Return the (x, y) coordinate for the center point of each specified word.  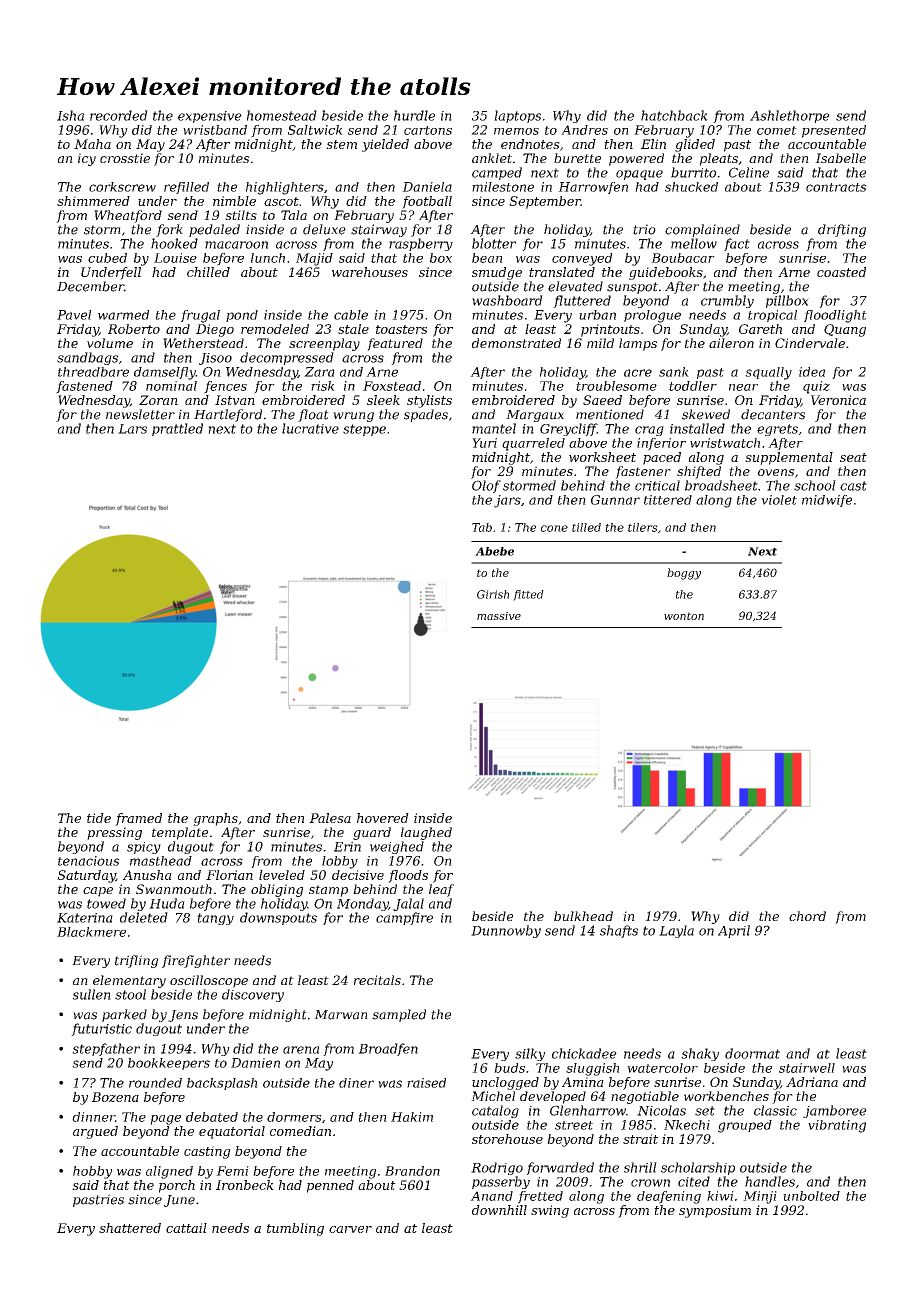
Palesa (330, 818)
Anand (491, 1196)
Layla (676, 931)
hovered (383, 818)
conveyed (582, 259)
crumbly (727, 301)
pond (242, 316)
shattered (130, 1228)
